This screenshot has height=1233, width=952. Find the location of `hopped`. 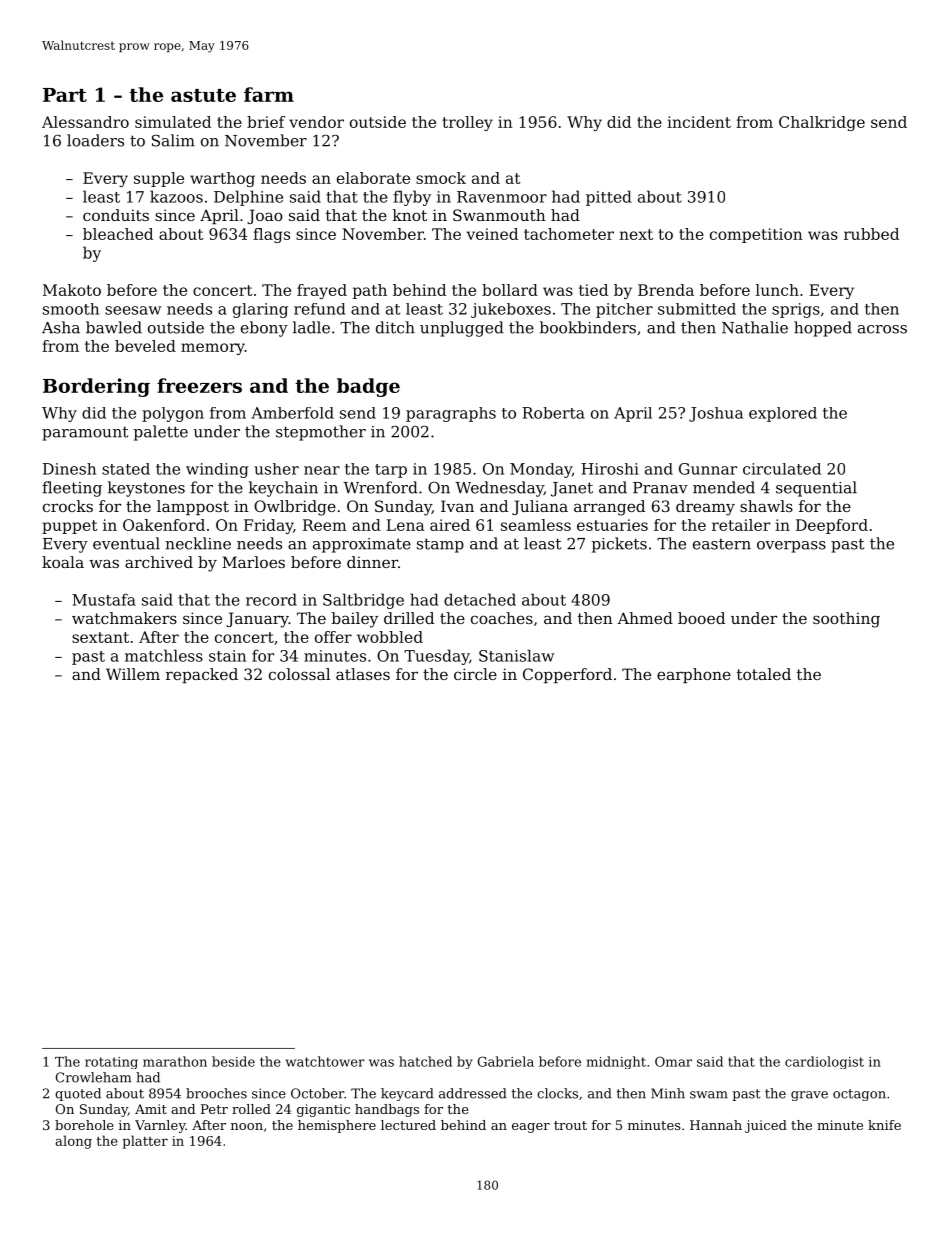

hopped is located at coordinates (823, 329).
